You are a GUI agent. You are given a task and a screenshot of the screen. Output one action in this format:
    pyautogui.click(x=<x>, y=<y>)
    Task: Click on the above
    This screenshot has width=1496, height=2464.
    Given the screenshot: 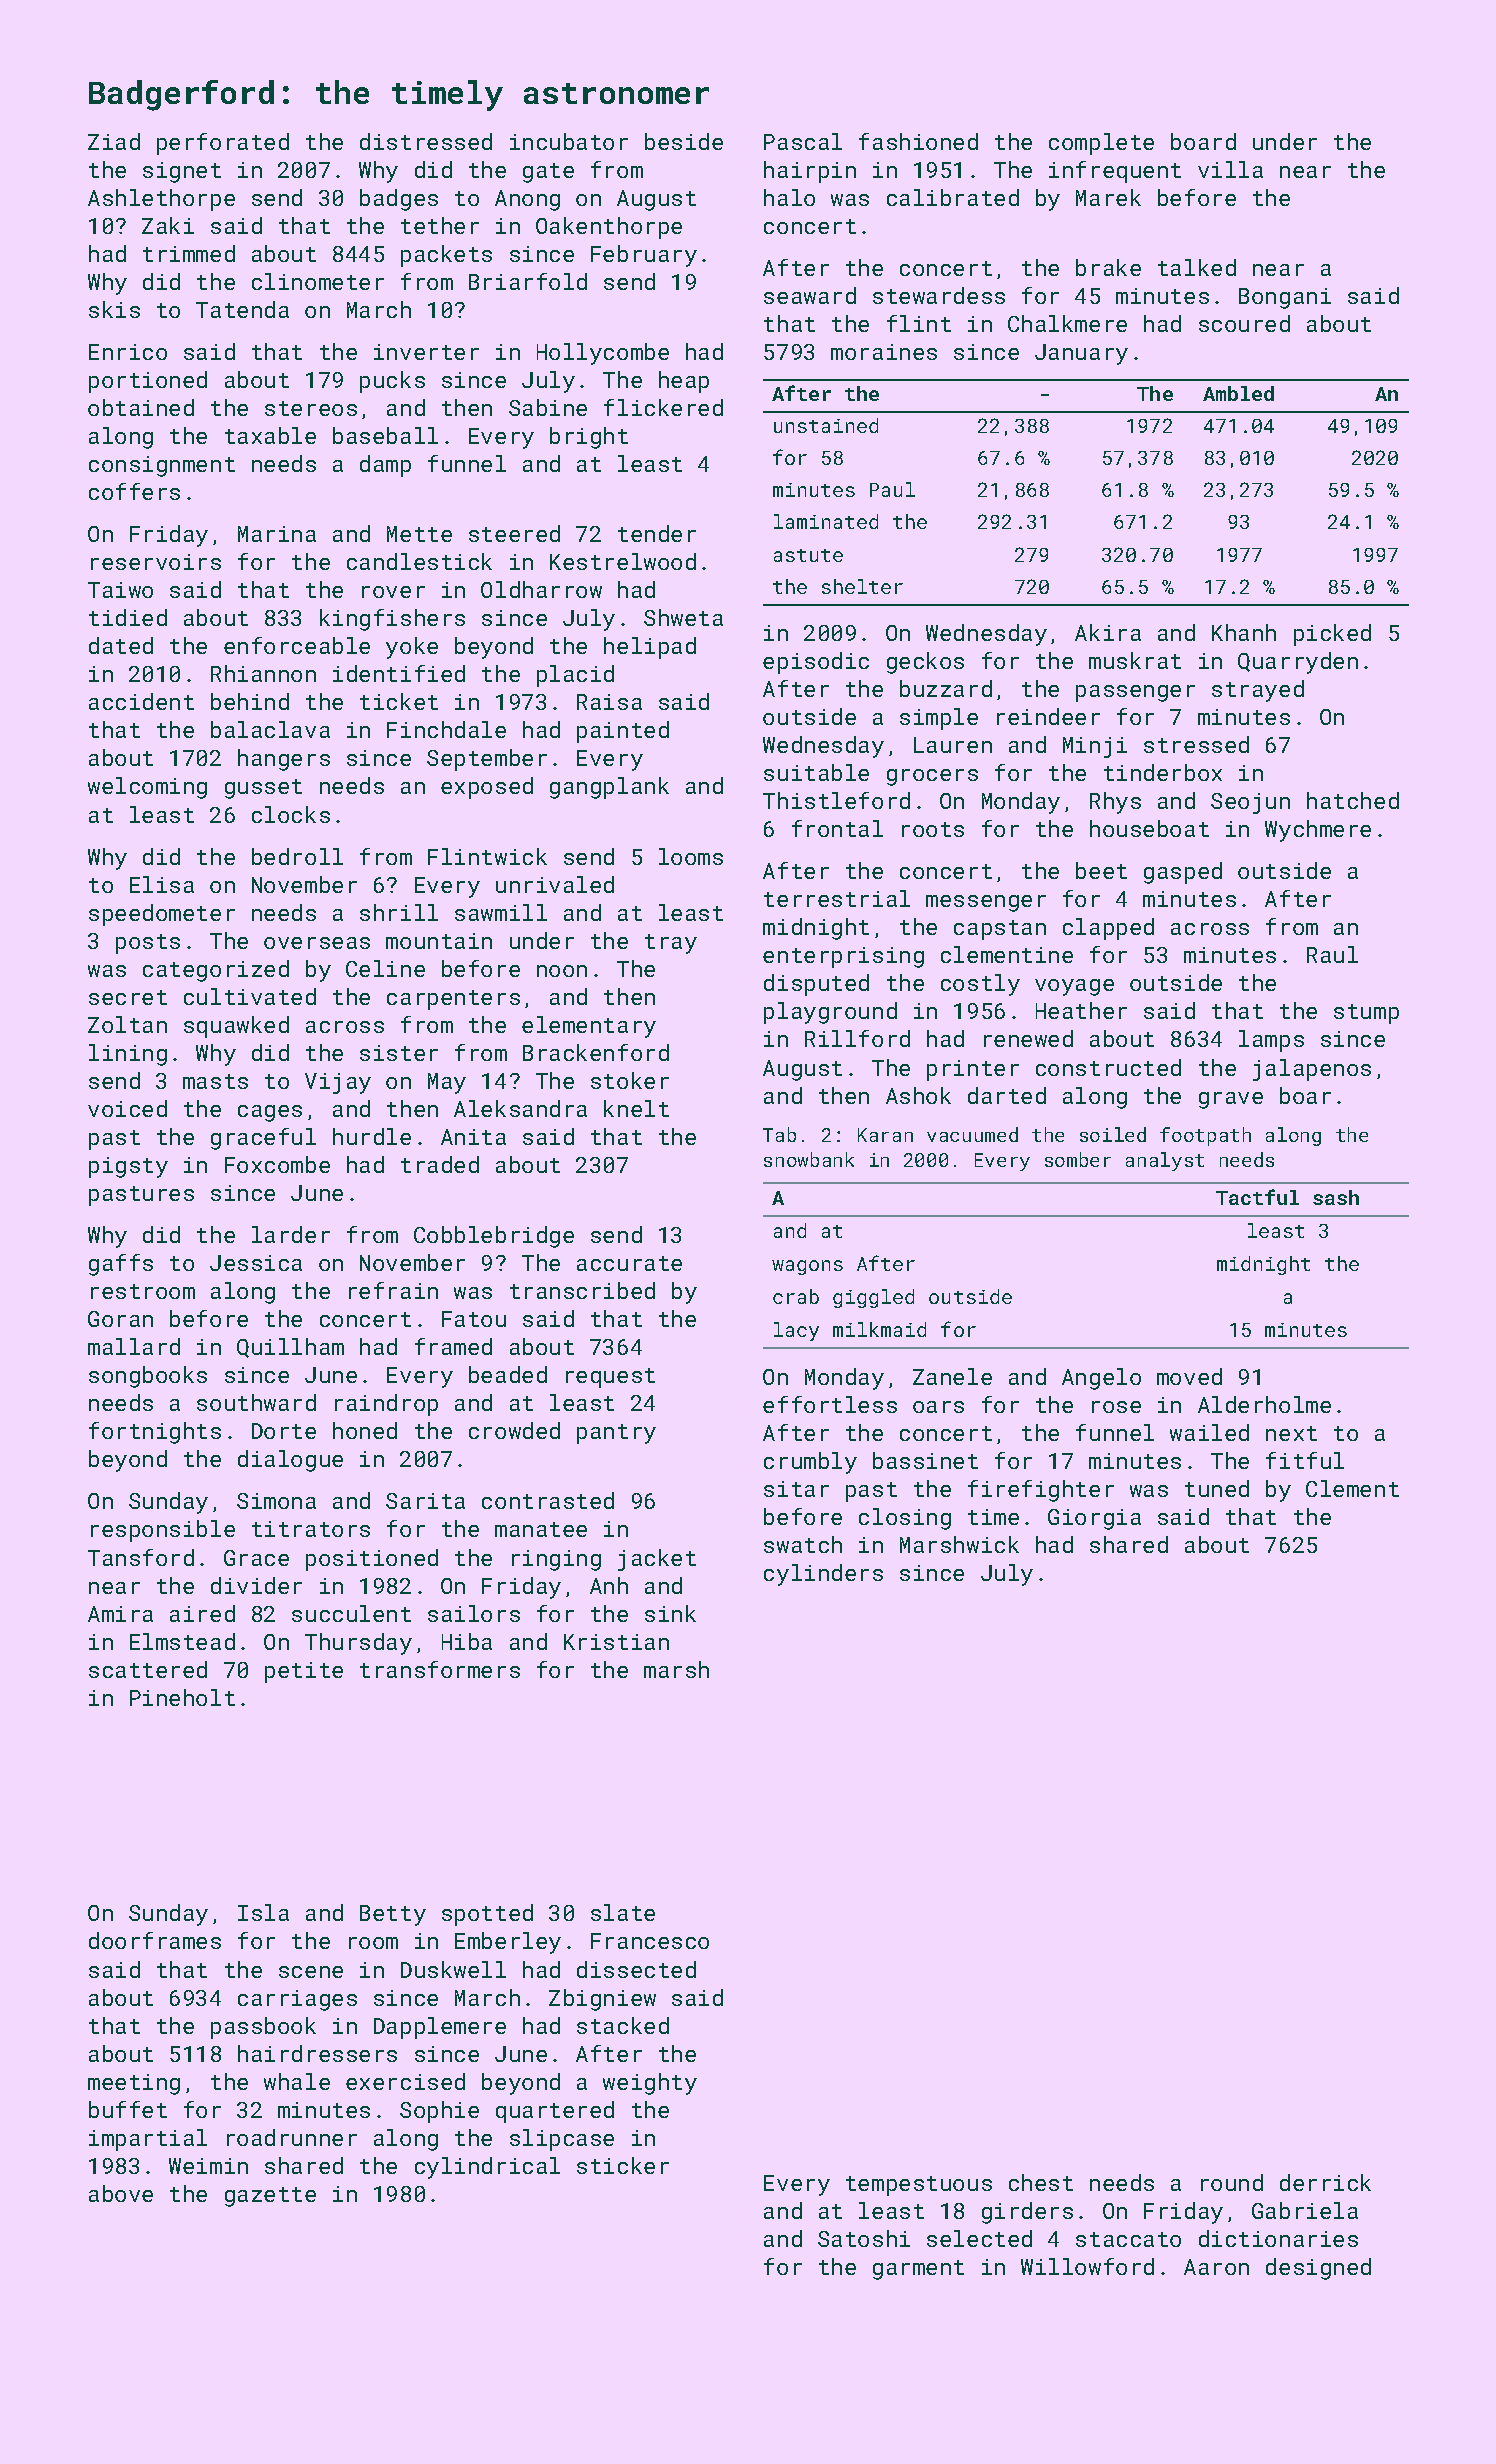 What is the action you would take?
    pyautogui.click(x=121, y=2193)
